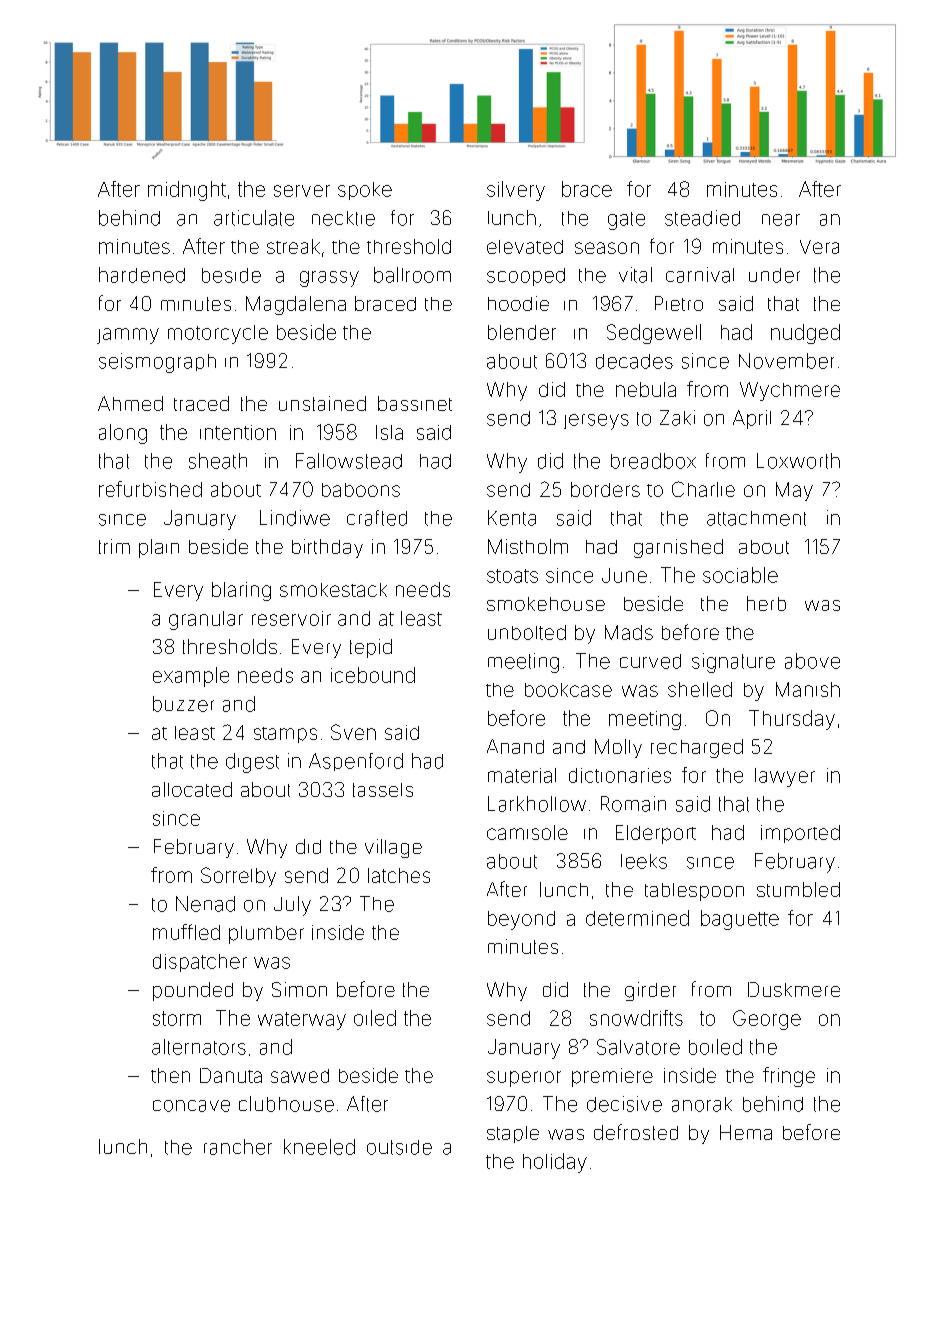 This screenshot has width=939, height=1333. What do you see at coordinates (238, 1147) in the screenshot?
I see `rancher` at bounding box center [238, 1147].
